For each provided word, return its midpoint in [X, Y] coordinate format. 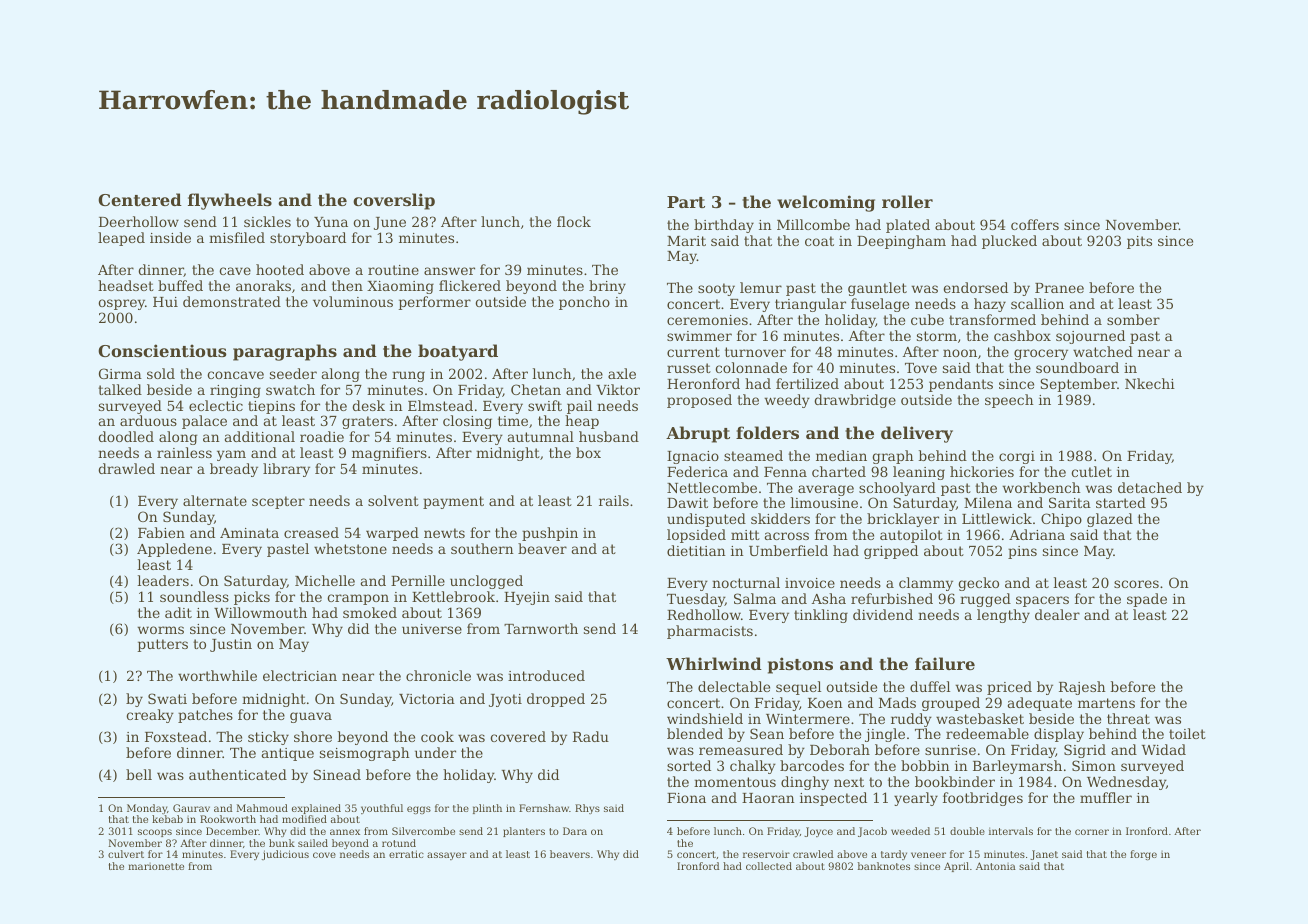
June [390, 223]
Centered [140, 199]
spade [1147, 600]
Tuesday [696, 600]
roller [907, 201]
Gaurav [191, 808]
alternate [215, 500]
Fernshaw [544, 808]
